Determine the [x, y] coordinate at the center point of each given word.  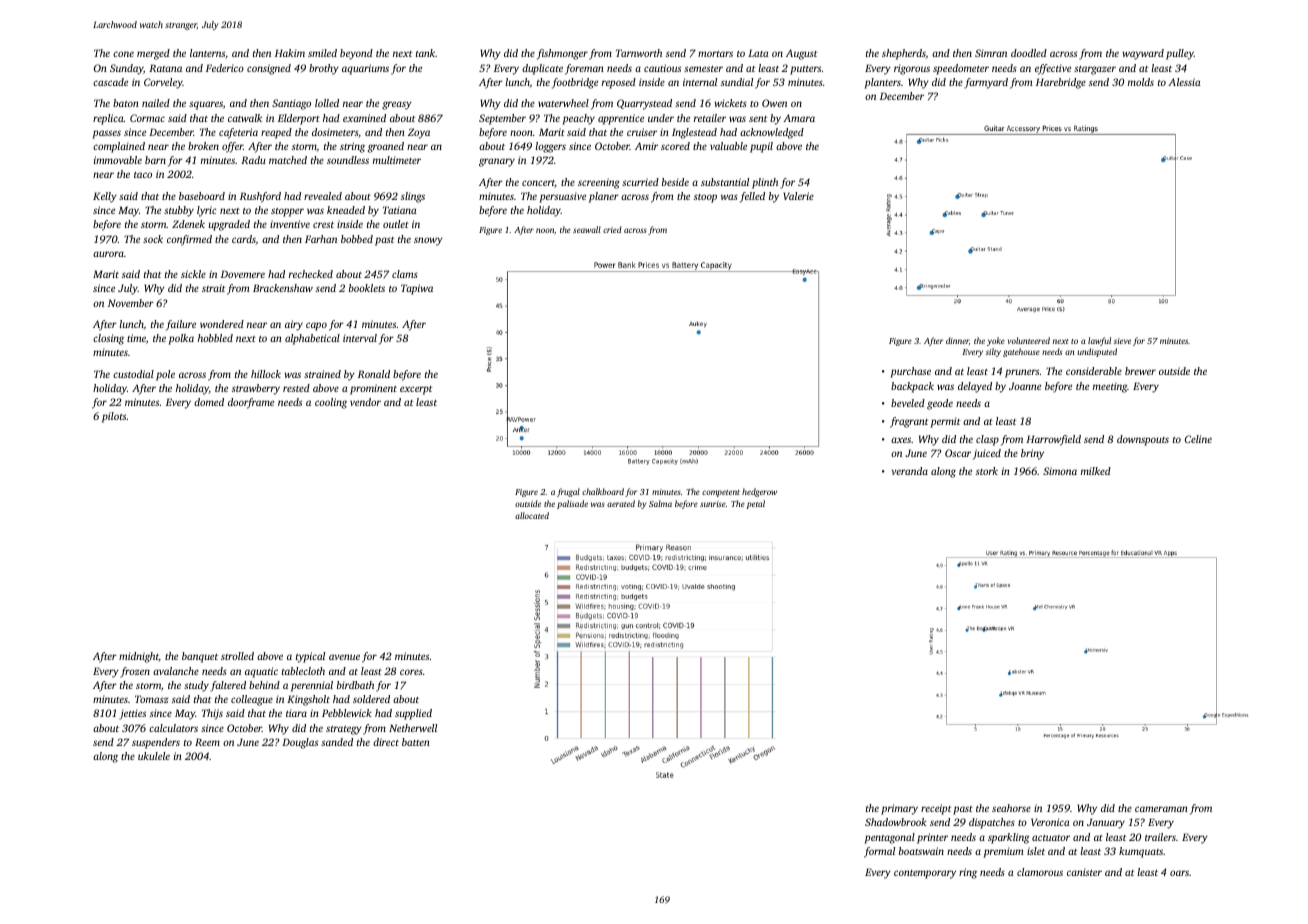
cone [123, 54]
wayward [1143, 54]
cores [411, 672]
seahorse [1011, 808]
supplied [413, 714]
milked [1096, 471]
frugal [568, 492]
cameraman [1161, 809]
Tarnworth [639, 53]
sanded [337, 742]
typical [310, 657]
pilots [114, 417]
